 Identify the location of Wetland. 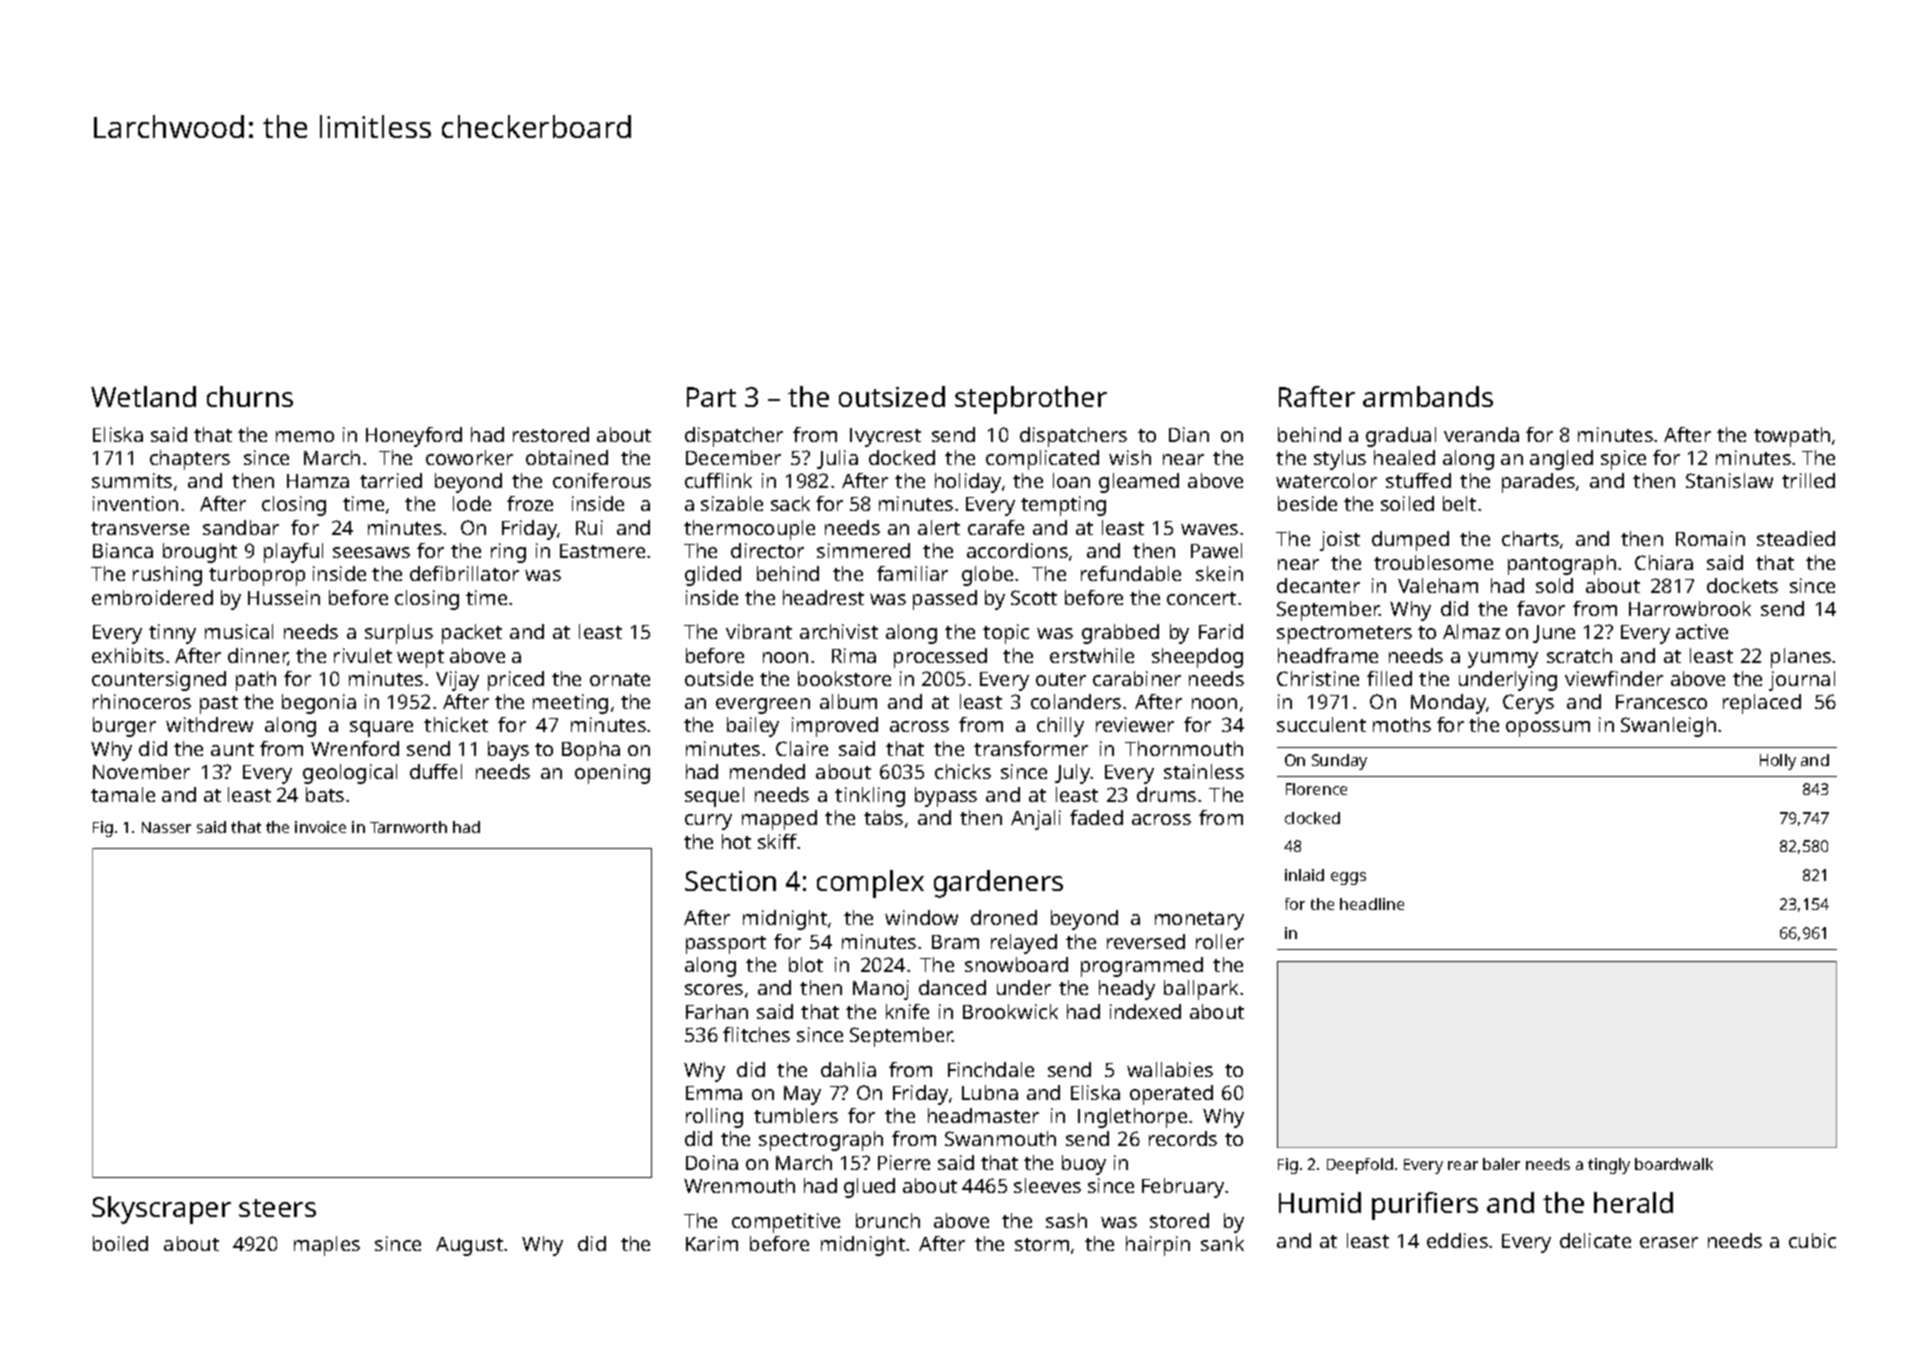
(143, 396).
